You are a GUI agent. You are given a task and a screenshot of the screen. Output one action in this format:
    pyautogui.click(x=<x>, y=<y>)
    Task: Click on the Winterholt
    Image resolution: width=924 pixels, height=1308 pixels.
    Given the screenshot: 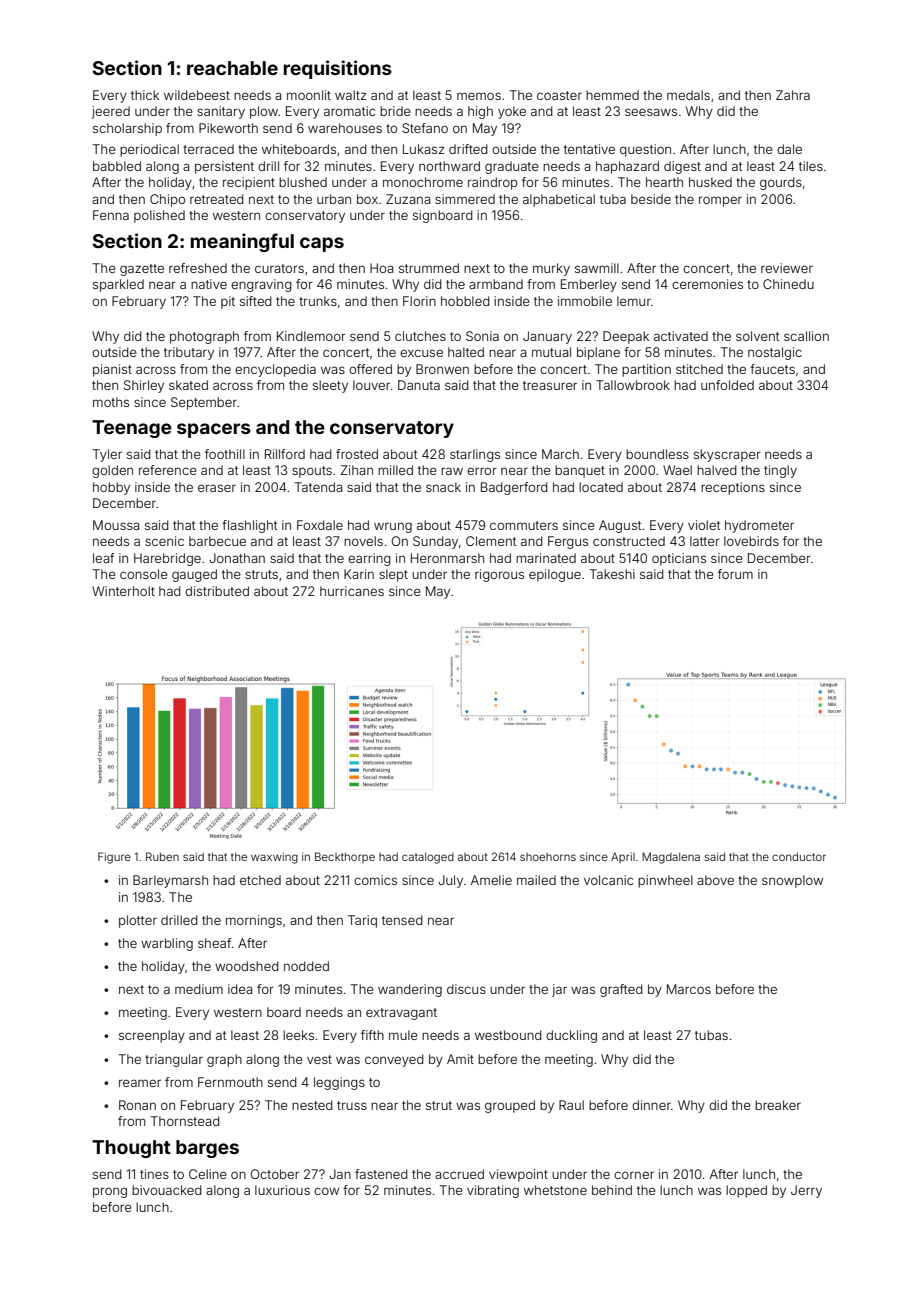 What is the action you would take?
    pyautogui.click(x=123, y=591)
